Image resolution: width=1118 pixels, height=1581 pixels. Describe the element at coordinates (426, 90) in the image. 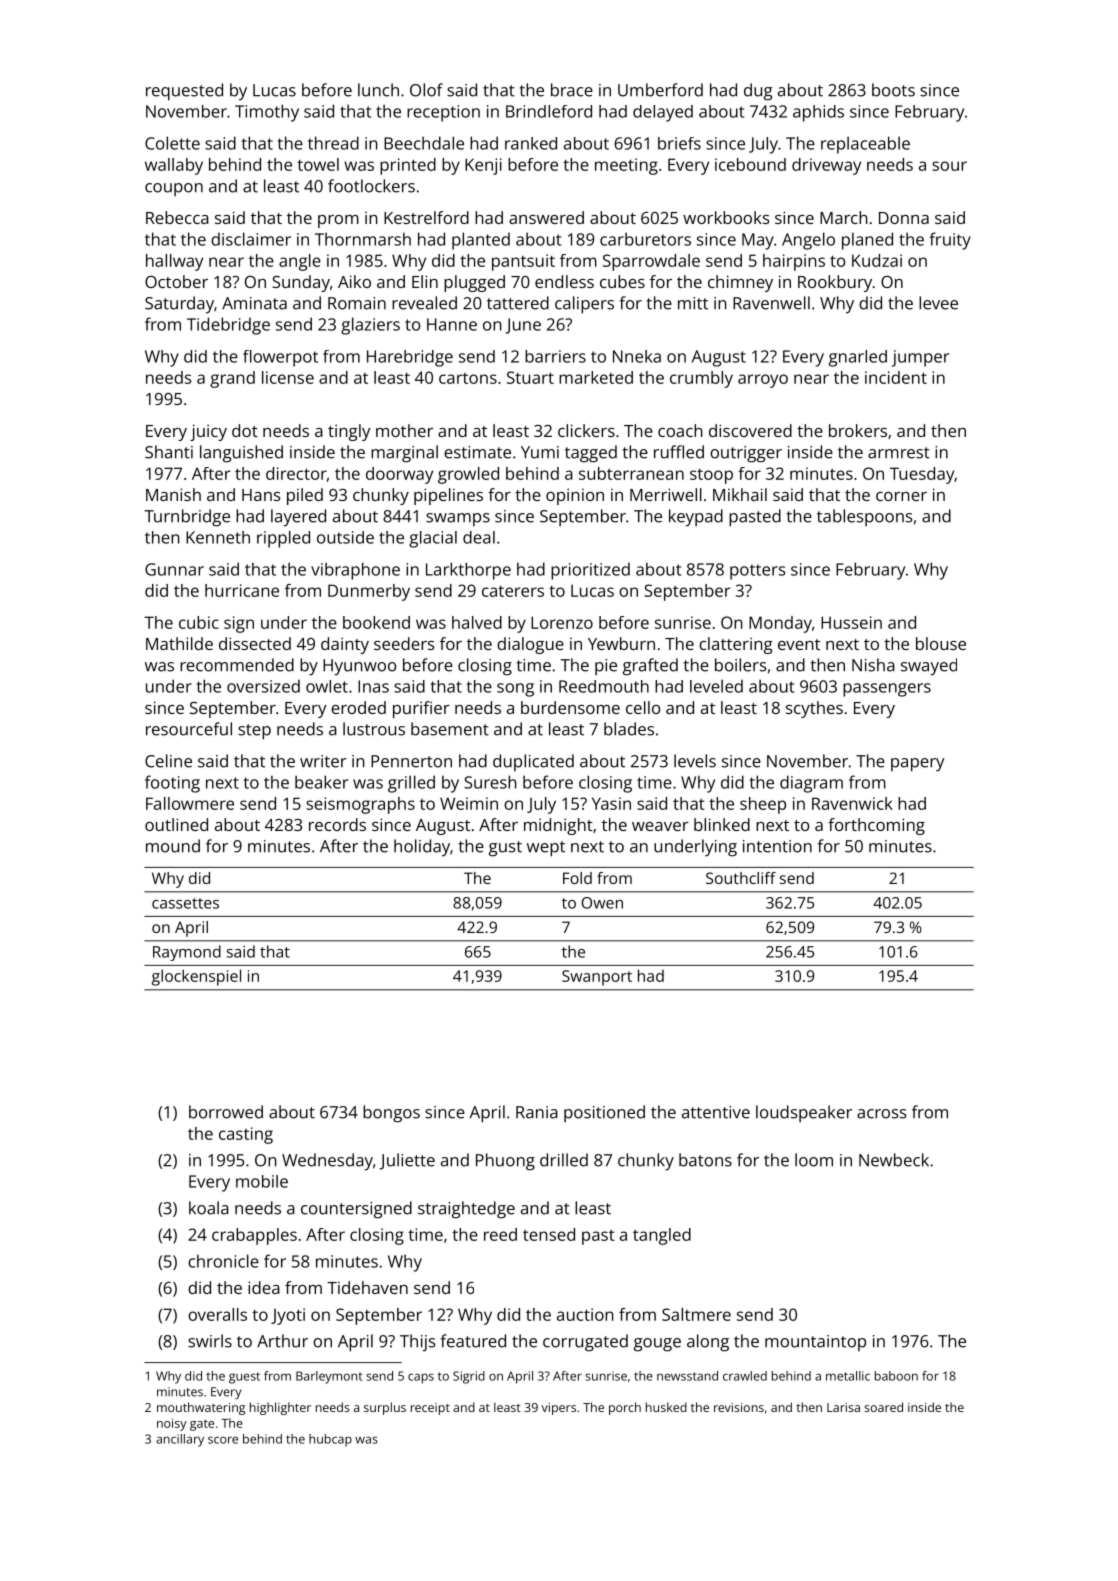

I see `Olof` at that location.
